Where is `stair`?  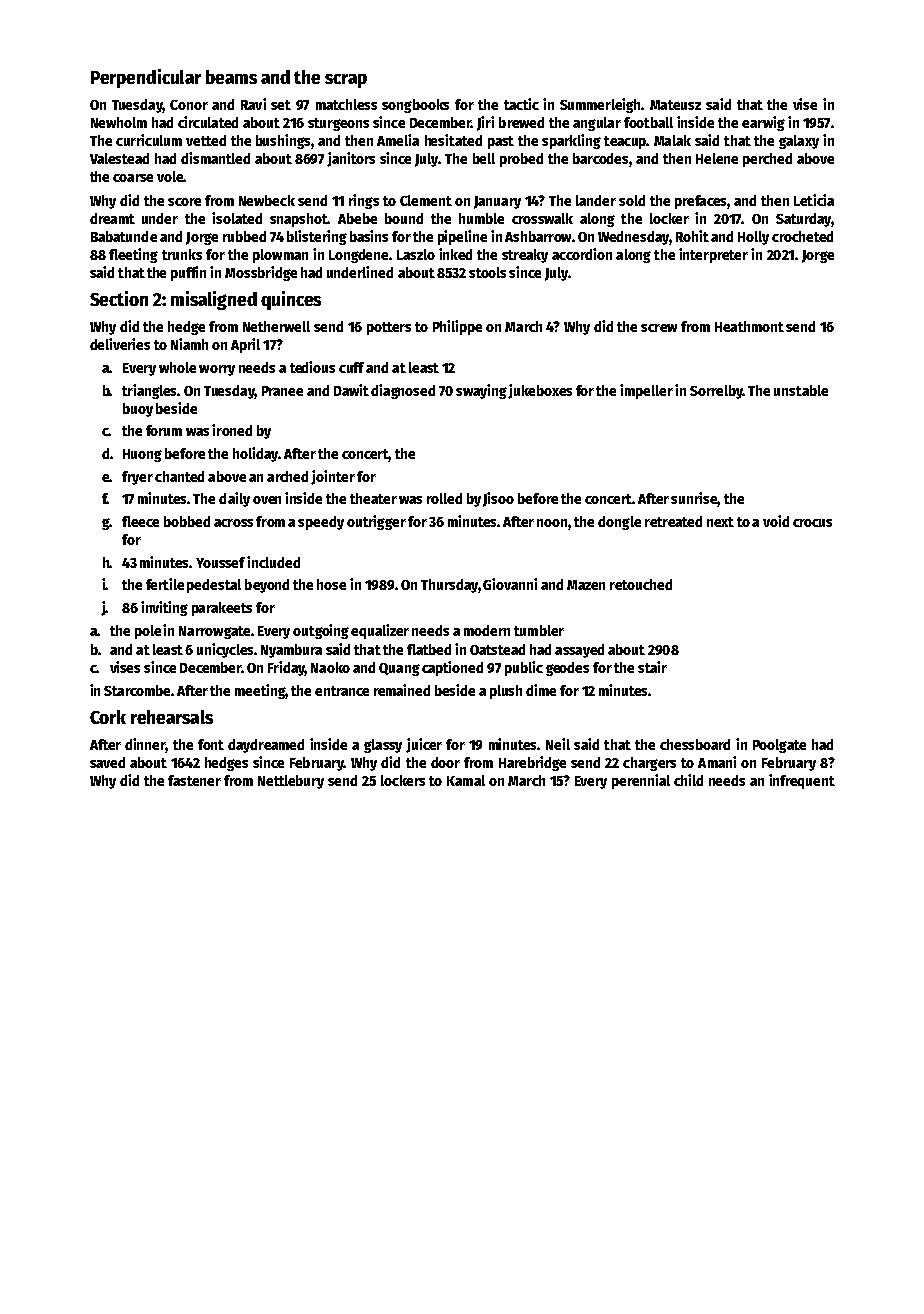 stair is located at coordinates (652, 667).
